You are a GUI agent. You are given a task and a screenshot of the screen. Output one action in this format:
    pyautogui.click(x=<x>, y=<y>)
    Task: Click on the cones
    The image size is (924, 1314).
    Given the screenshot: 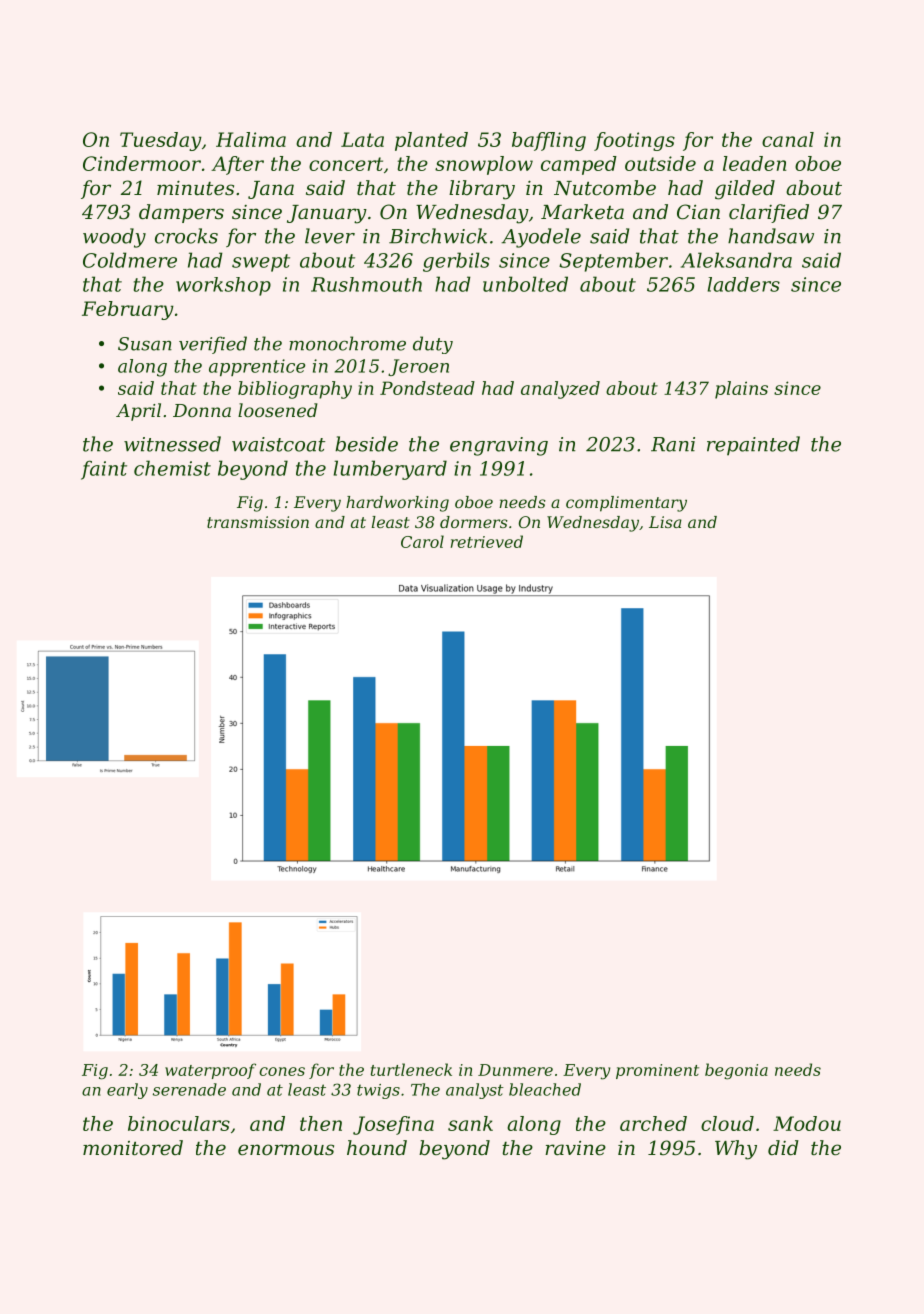 What is the action you would take?
    pyautogui.click(x=282, y=1071)
